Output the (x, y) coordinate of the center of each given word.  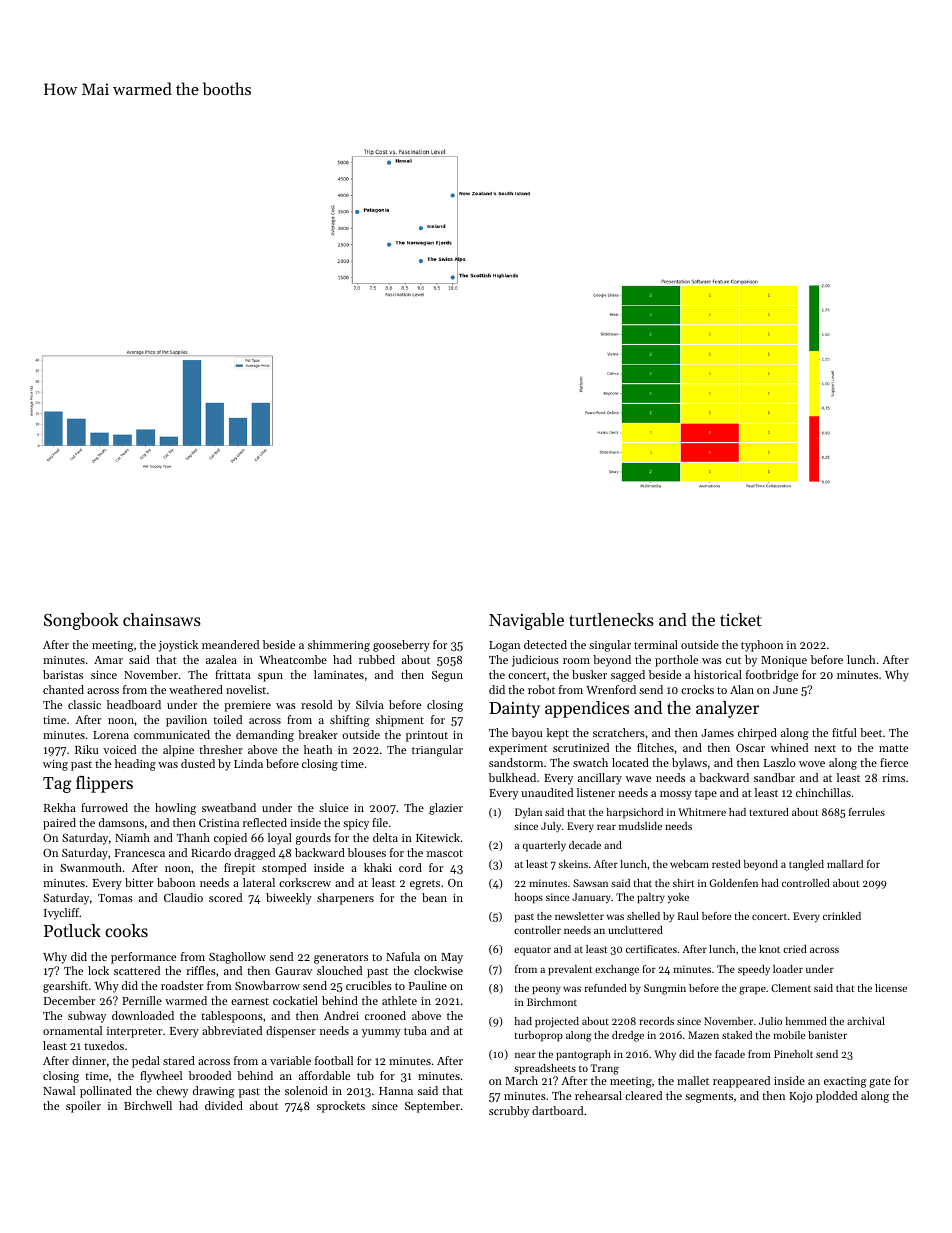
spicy (356, 824)
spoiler (83, 1107)
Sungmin (665, 989)
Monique (784, 661)
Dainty (514, 710)
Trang (605, 1069)
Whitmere (702, 812)
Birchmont (552, 1002)
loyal (280, 839)
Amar (108, 660)
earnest (250, 1001)
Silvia (370, 704)
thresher (221, 749)
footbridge (772, 676)
